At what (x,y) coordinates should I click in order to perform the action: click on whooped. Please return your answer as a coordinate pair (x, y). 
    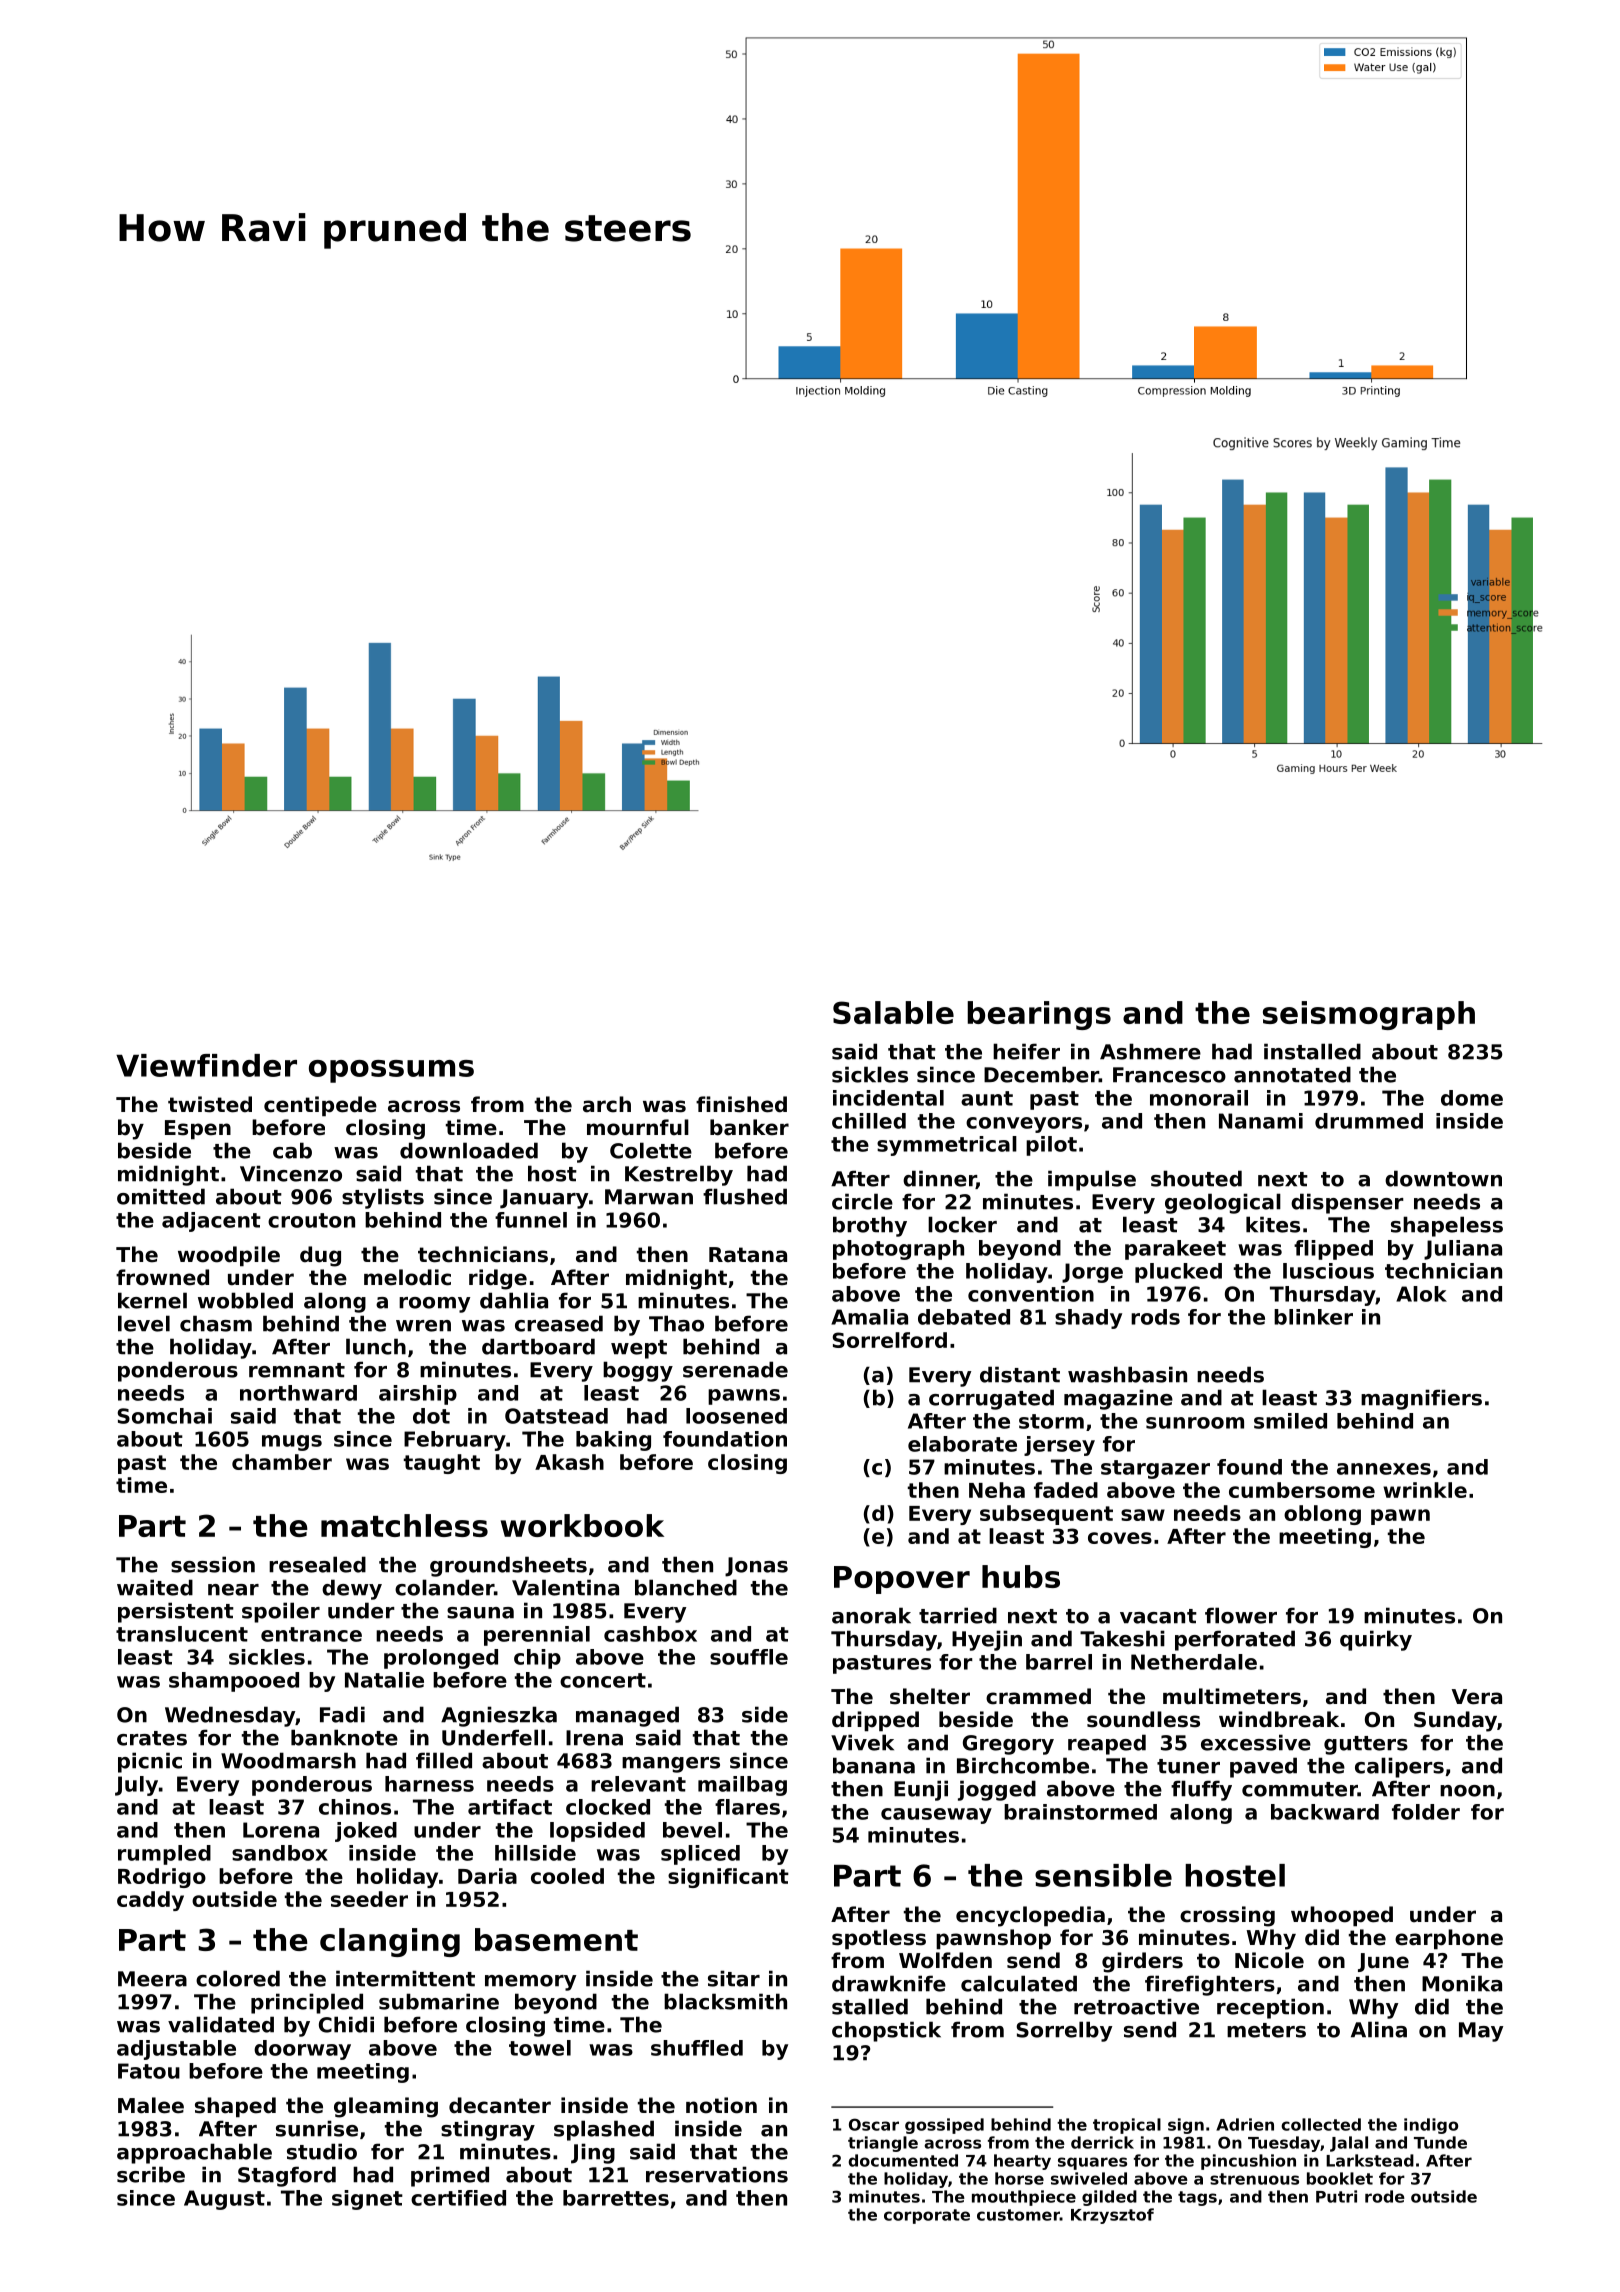
    Looking at the image, I should click on (1342, 1916).
